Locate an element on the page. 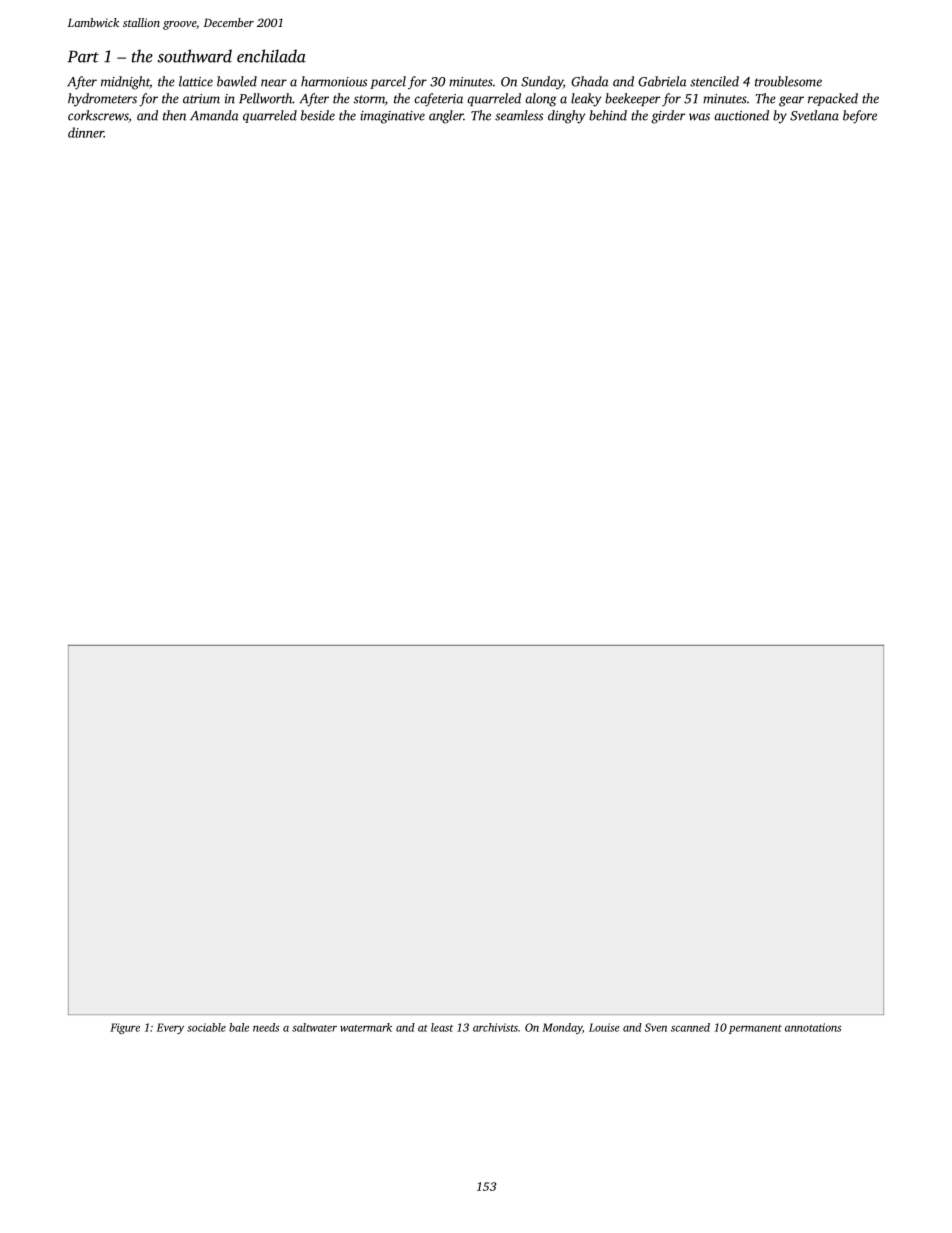  dinner is located at coordinates (86, 132).
